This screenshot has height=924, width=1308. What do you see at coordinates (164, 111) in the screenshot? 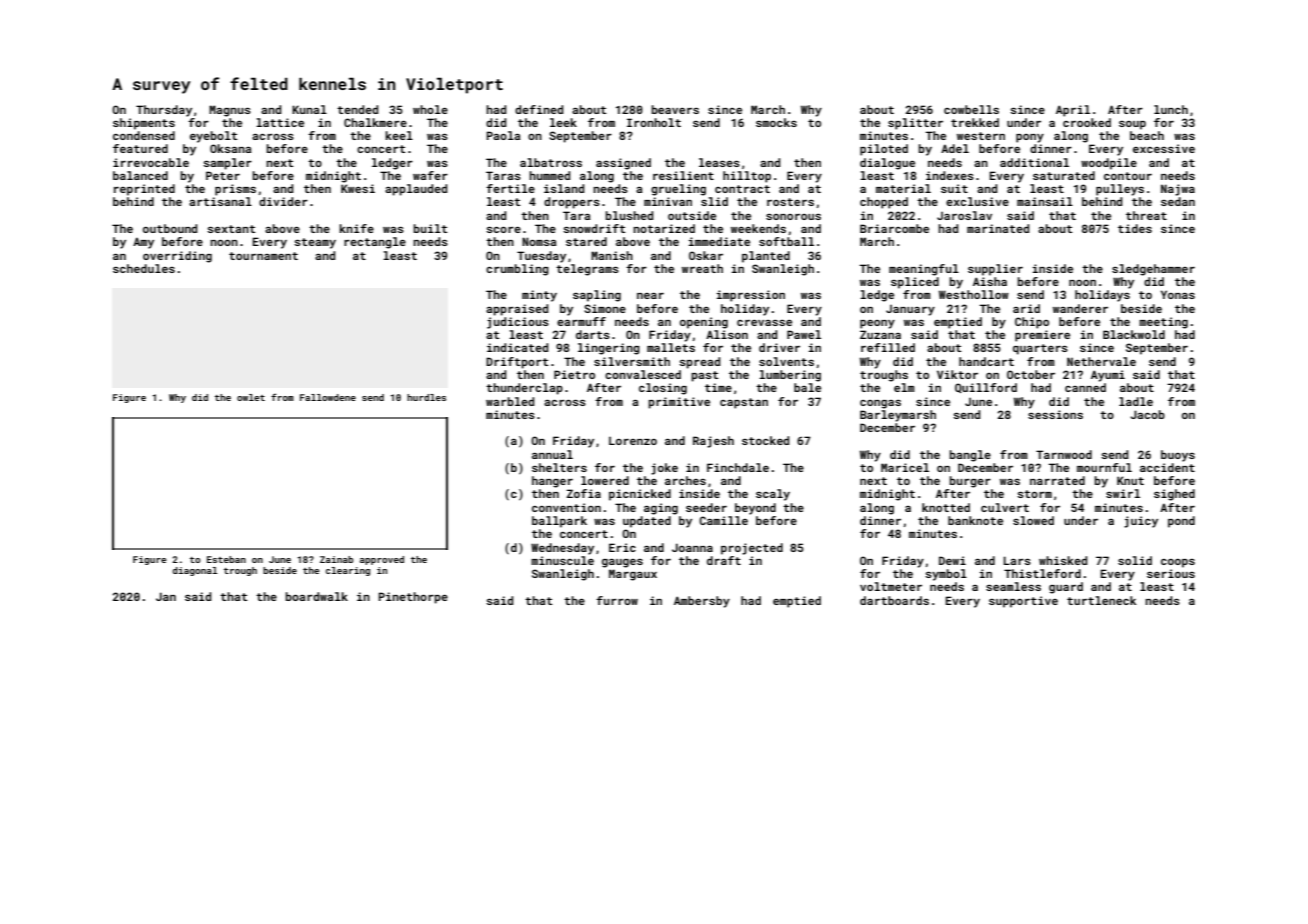
I see `Thursday` at bounding box center [164, 111].
